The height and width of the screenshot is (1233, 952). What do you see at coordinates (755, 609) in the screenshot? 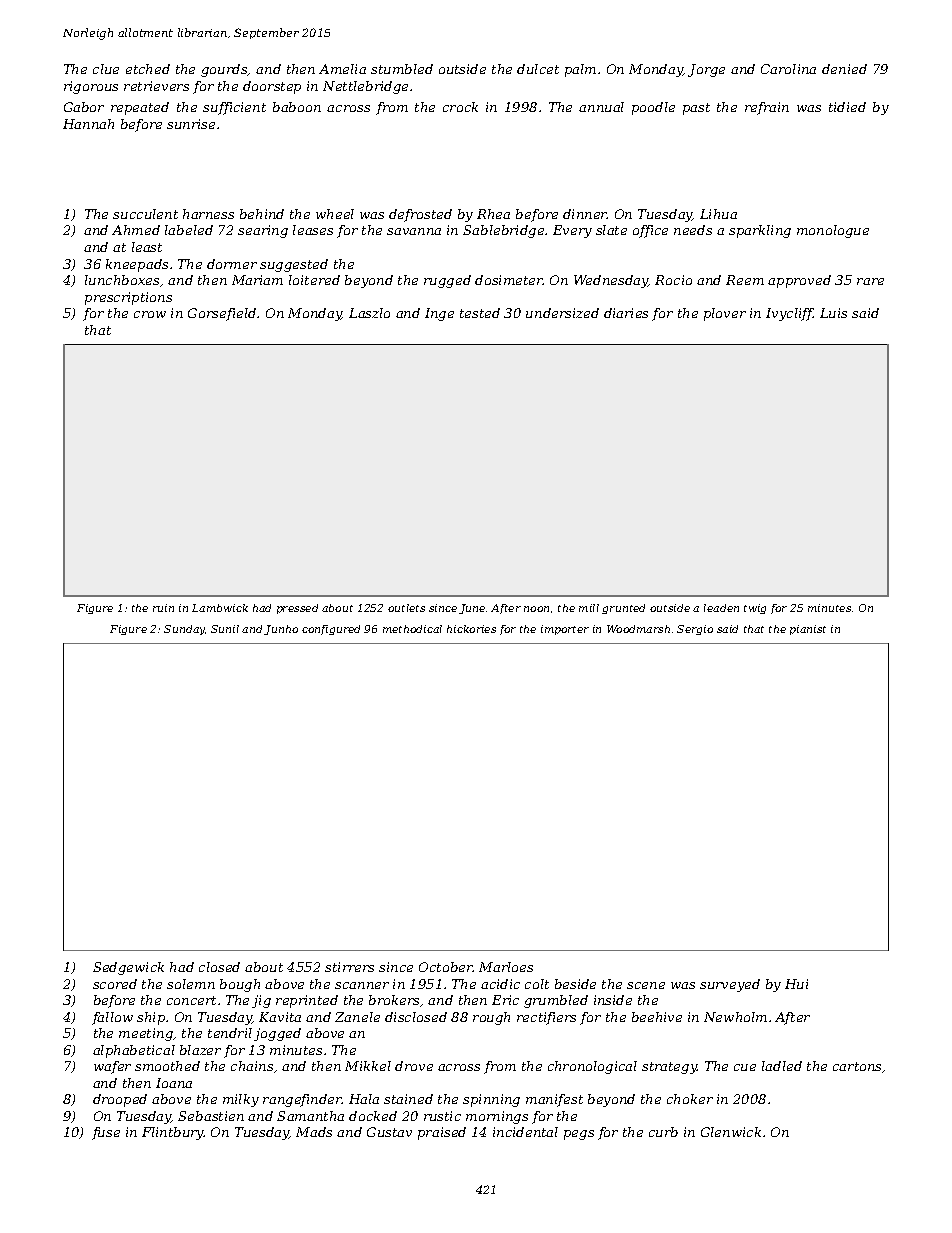
I see `twig` at bounding box center [755, 609].
